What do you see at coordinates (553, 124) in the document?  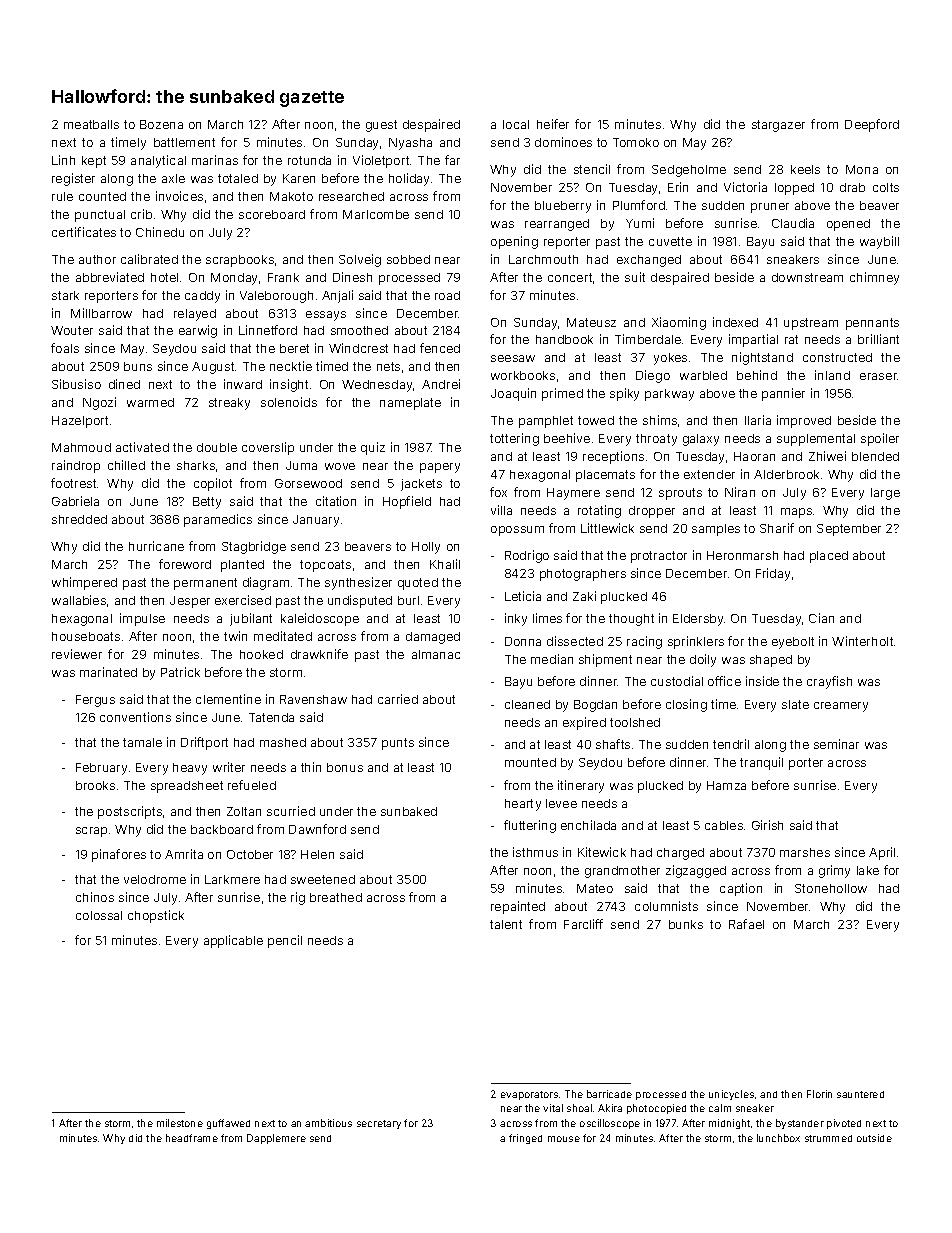 I see `heifer` at bounding box center [553, 124].
